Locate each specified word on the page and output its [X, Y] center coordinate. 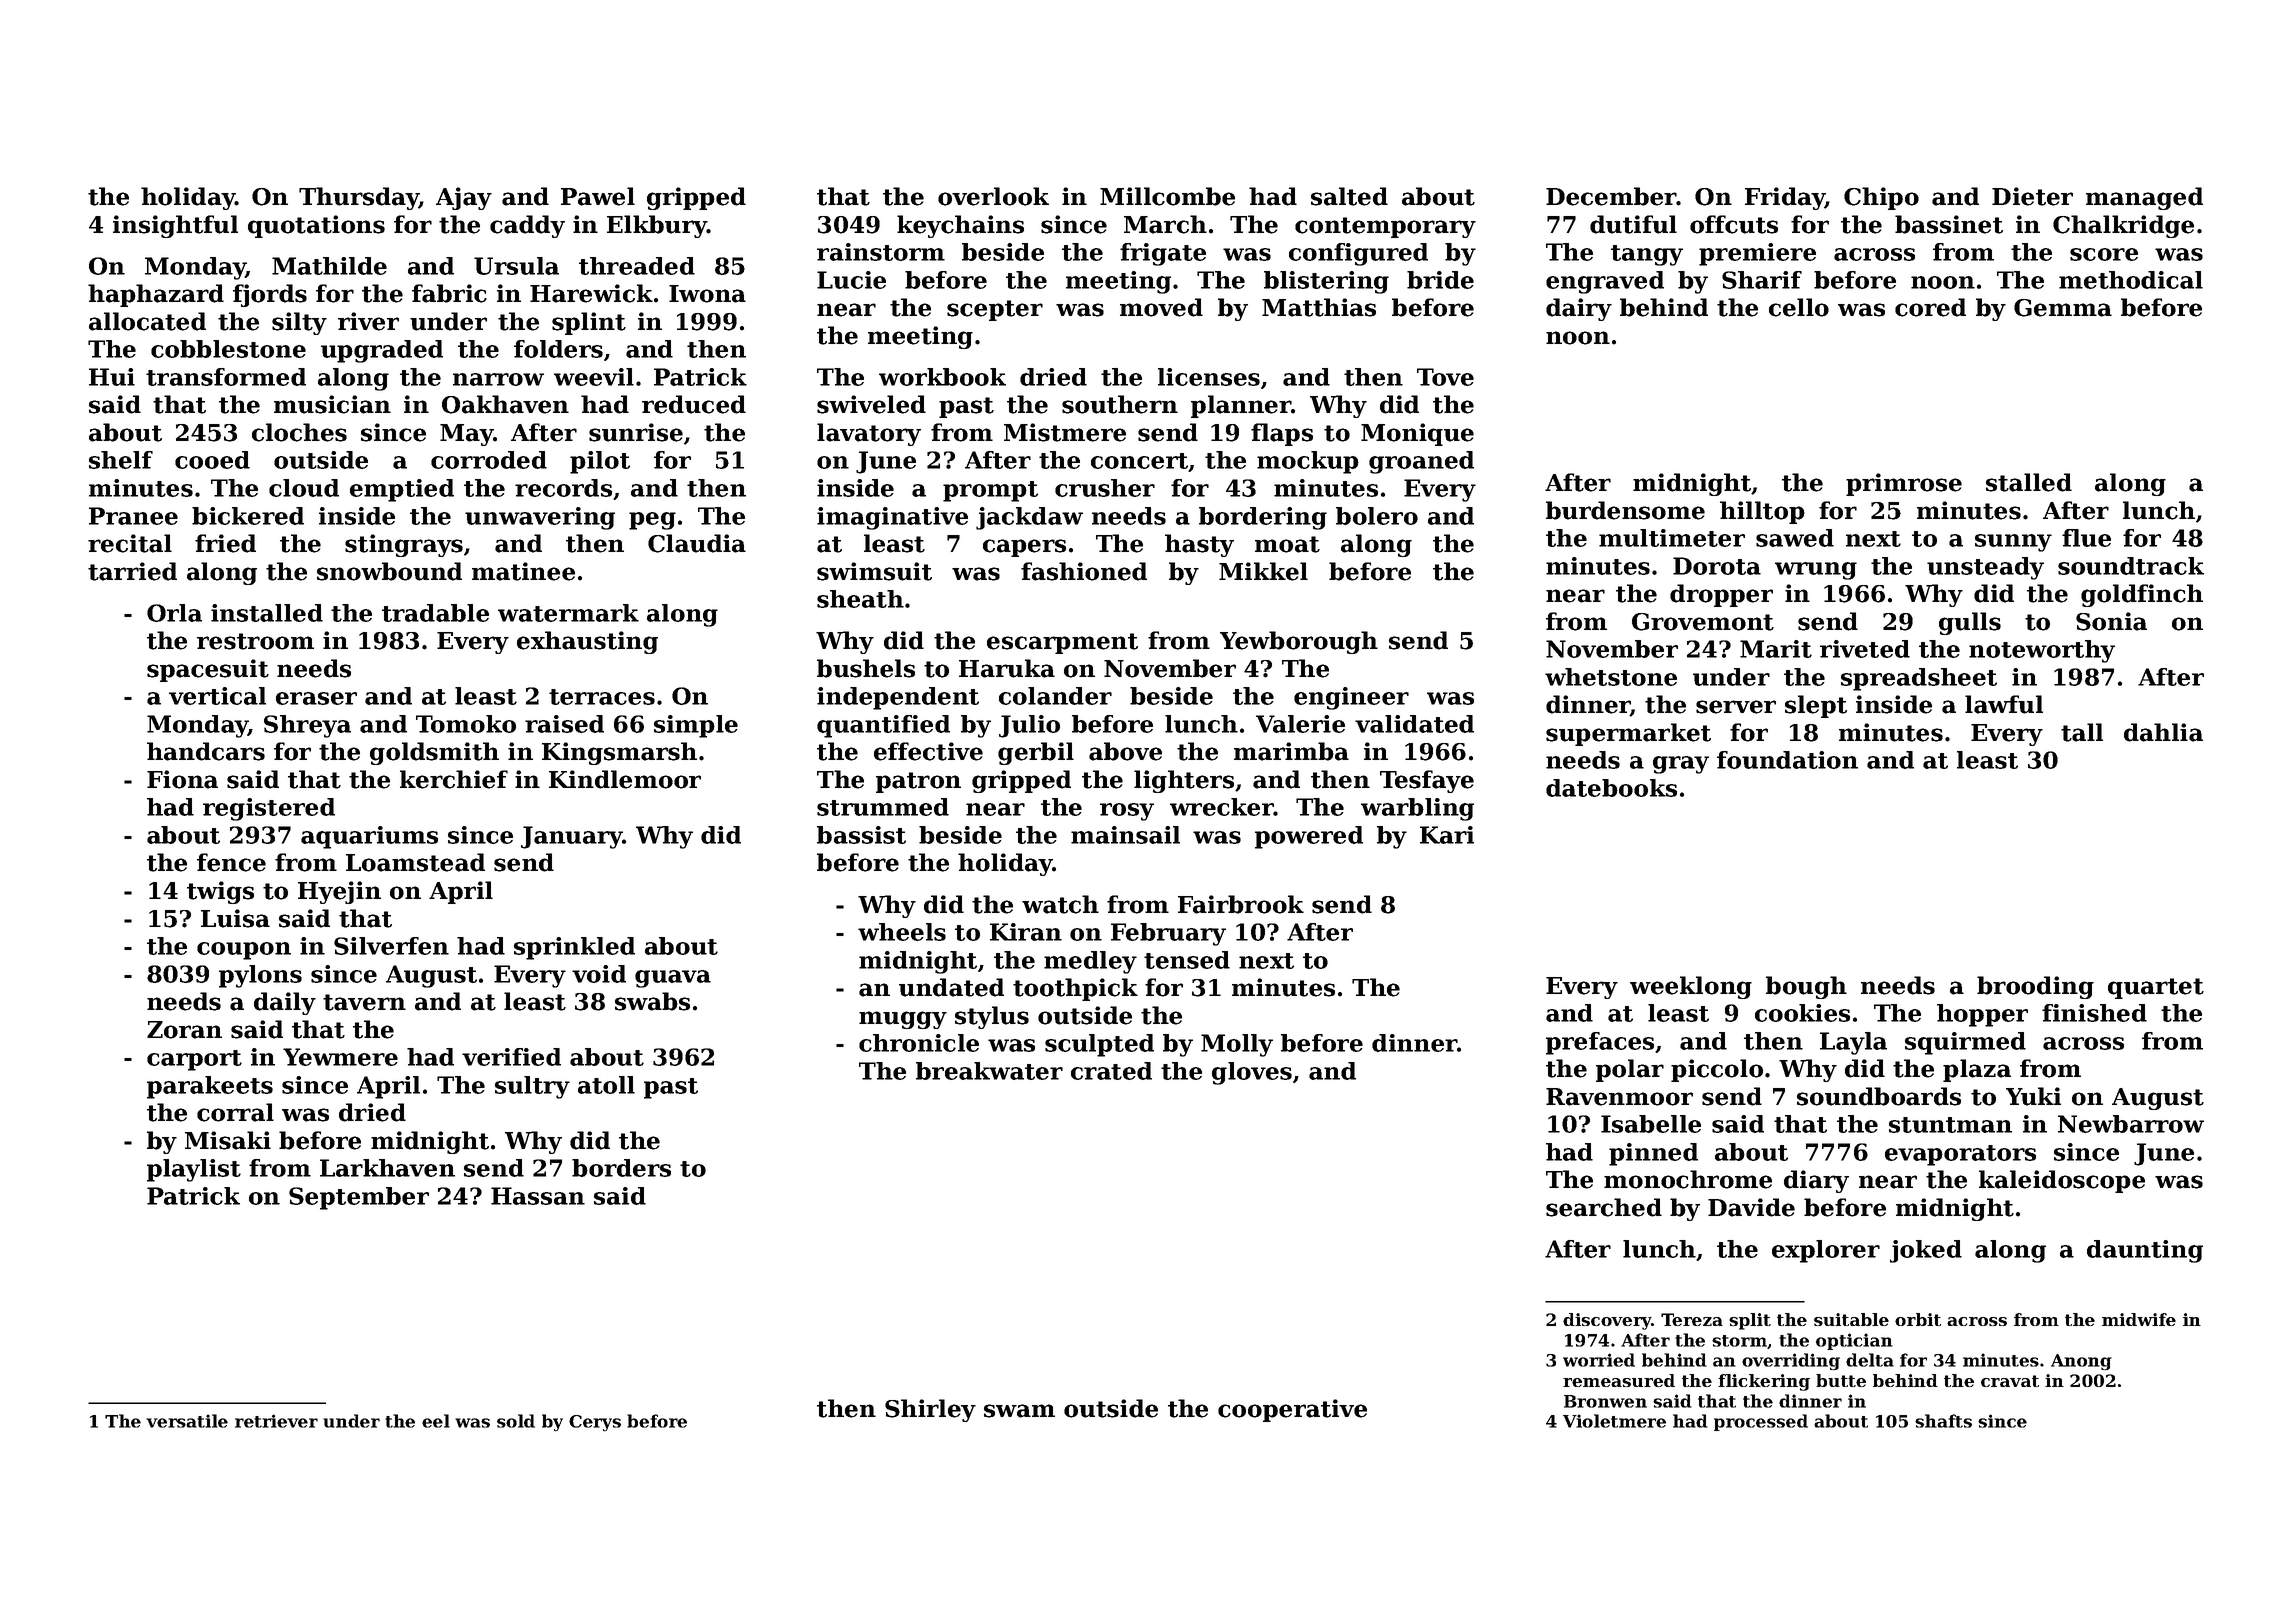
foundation [1787, 760]
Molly [1237, 1045]
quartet [2156, 988]
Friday [1785, 198]
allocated [147, 321]
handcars [206, 751]
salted [1349, 196]
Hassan [538, 1196]
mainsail [1125, 835]
